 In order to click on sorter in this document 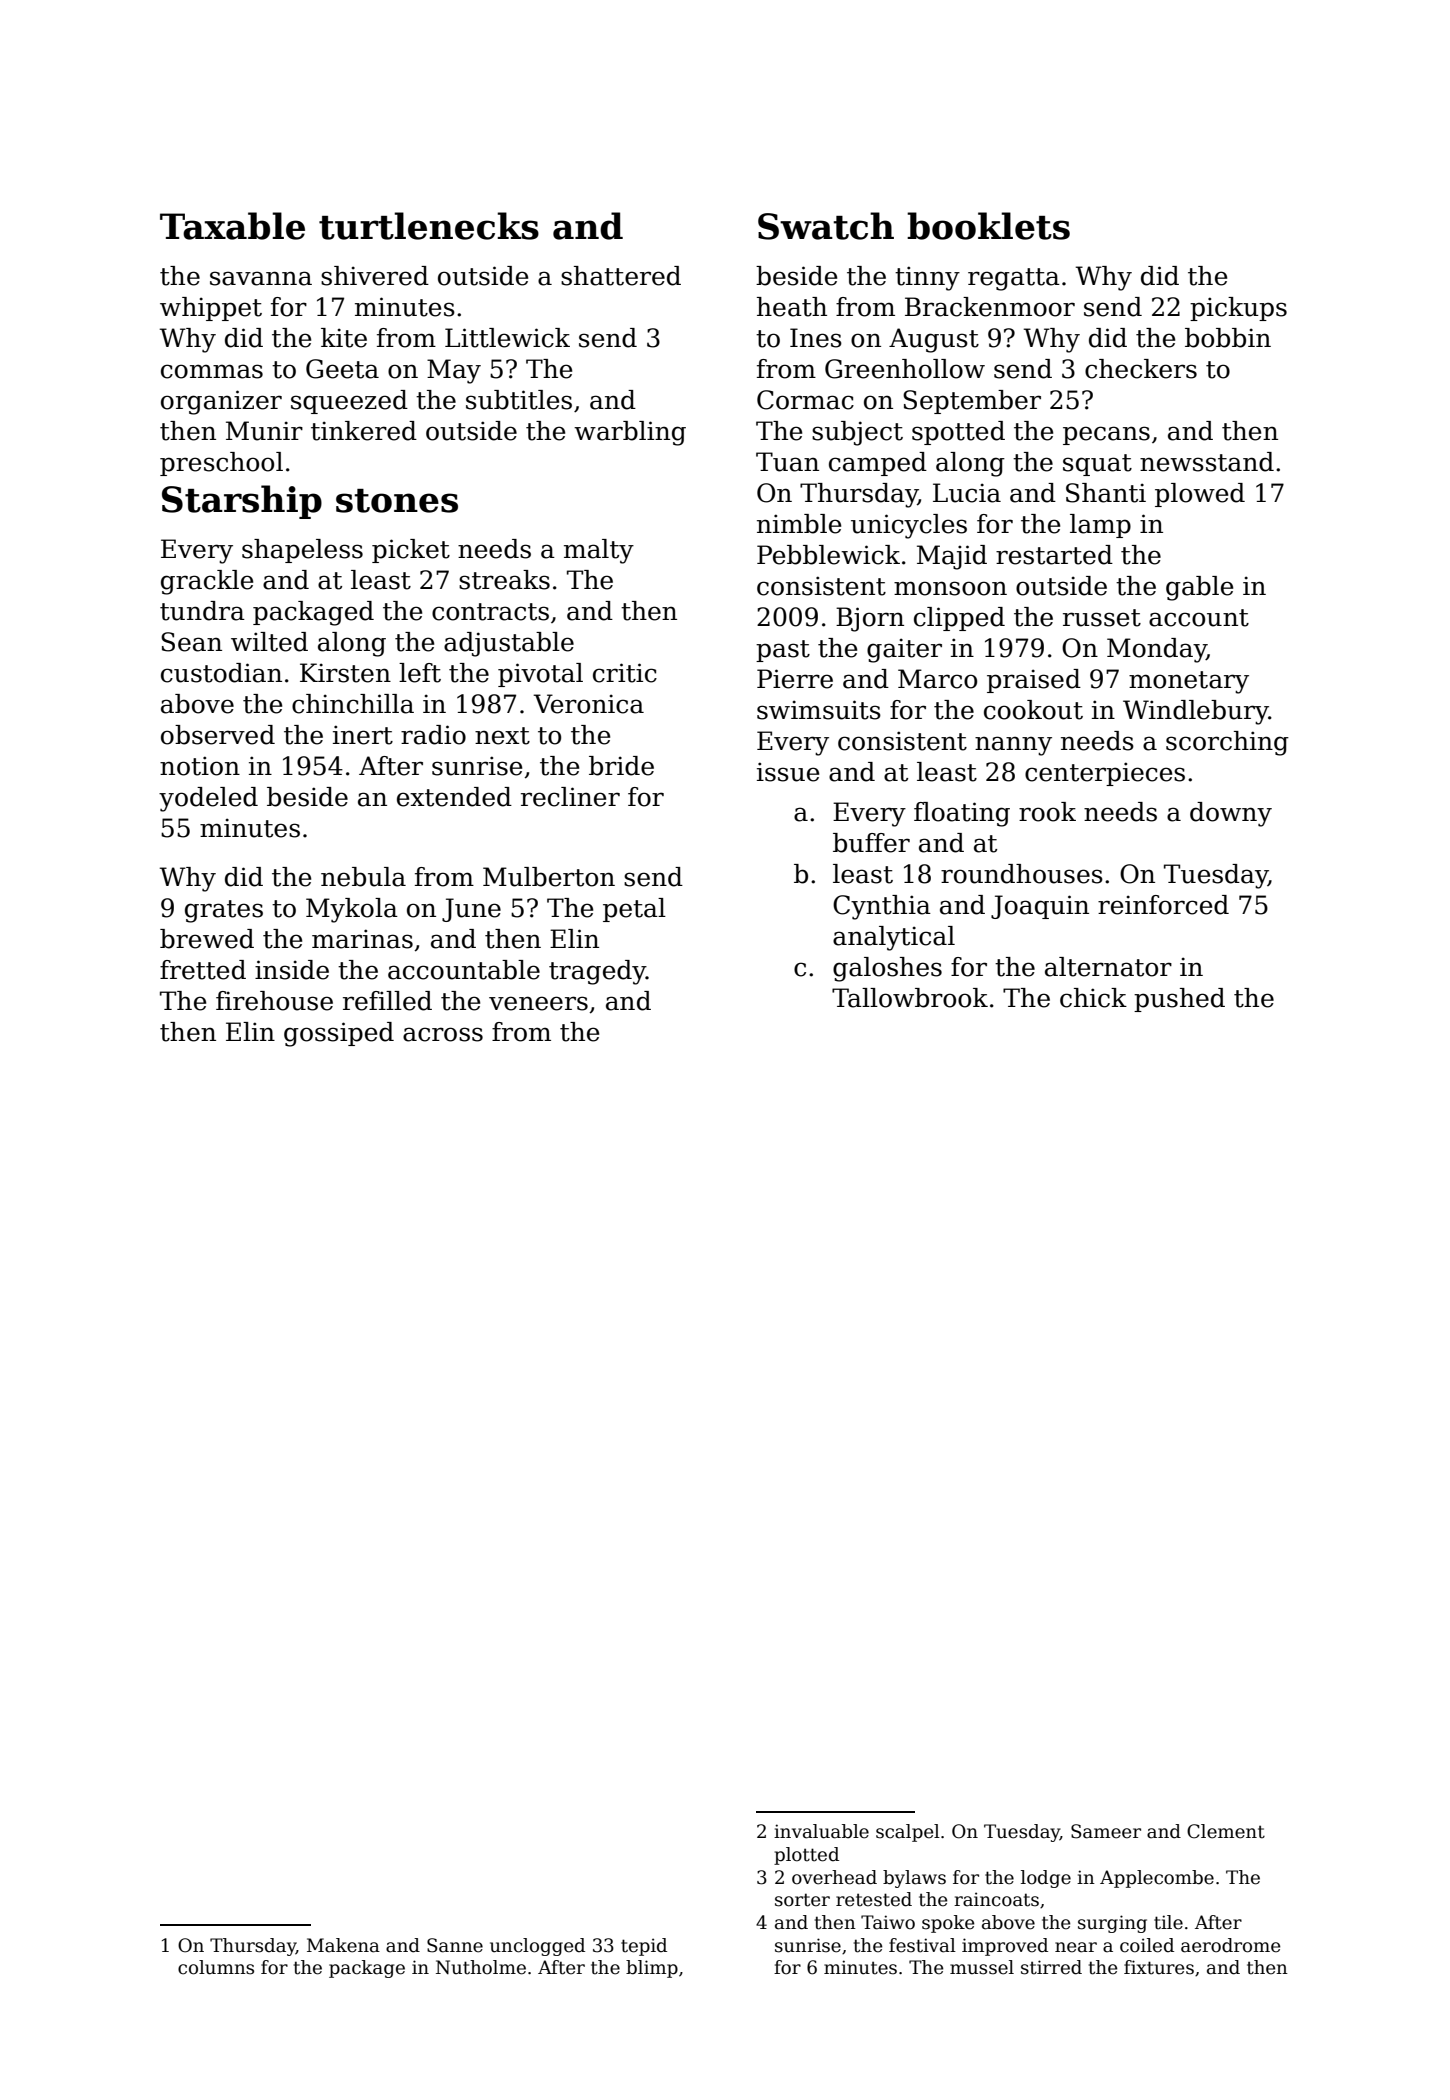, I will do `click(802, 1900)`.
